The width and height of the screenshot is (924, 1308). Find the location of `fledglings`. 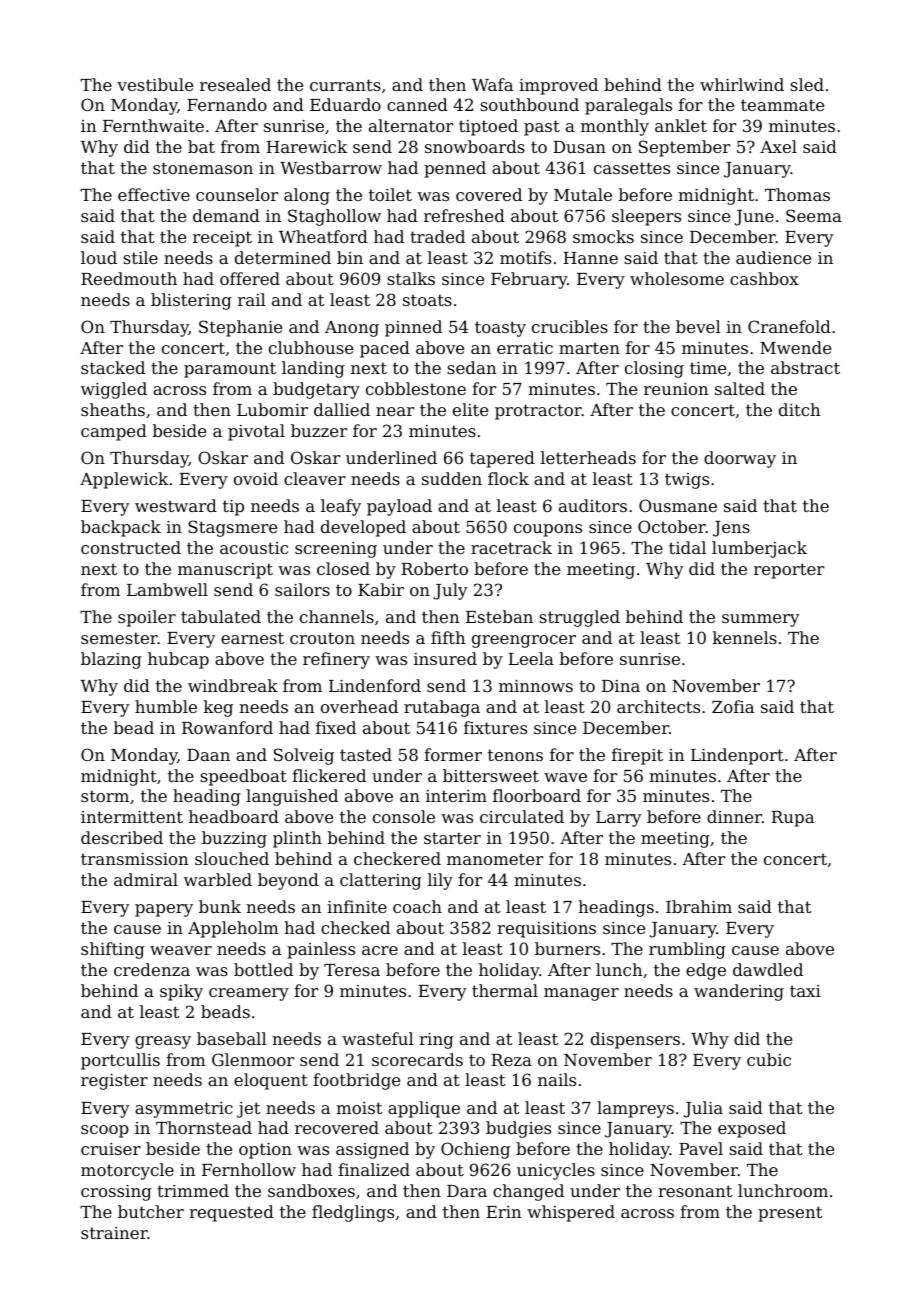

fledglings is located at coordinates (353, 1213).
